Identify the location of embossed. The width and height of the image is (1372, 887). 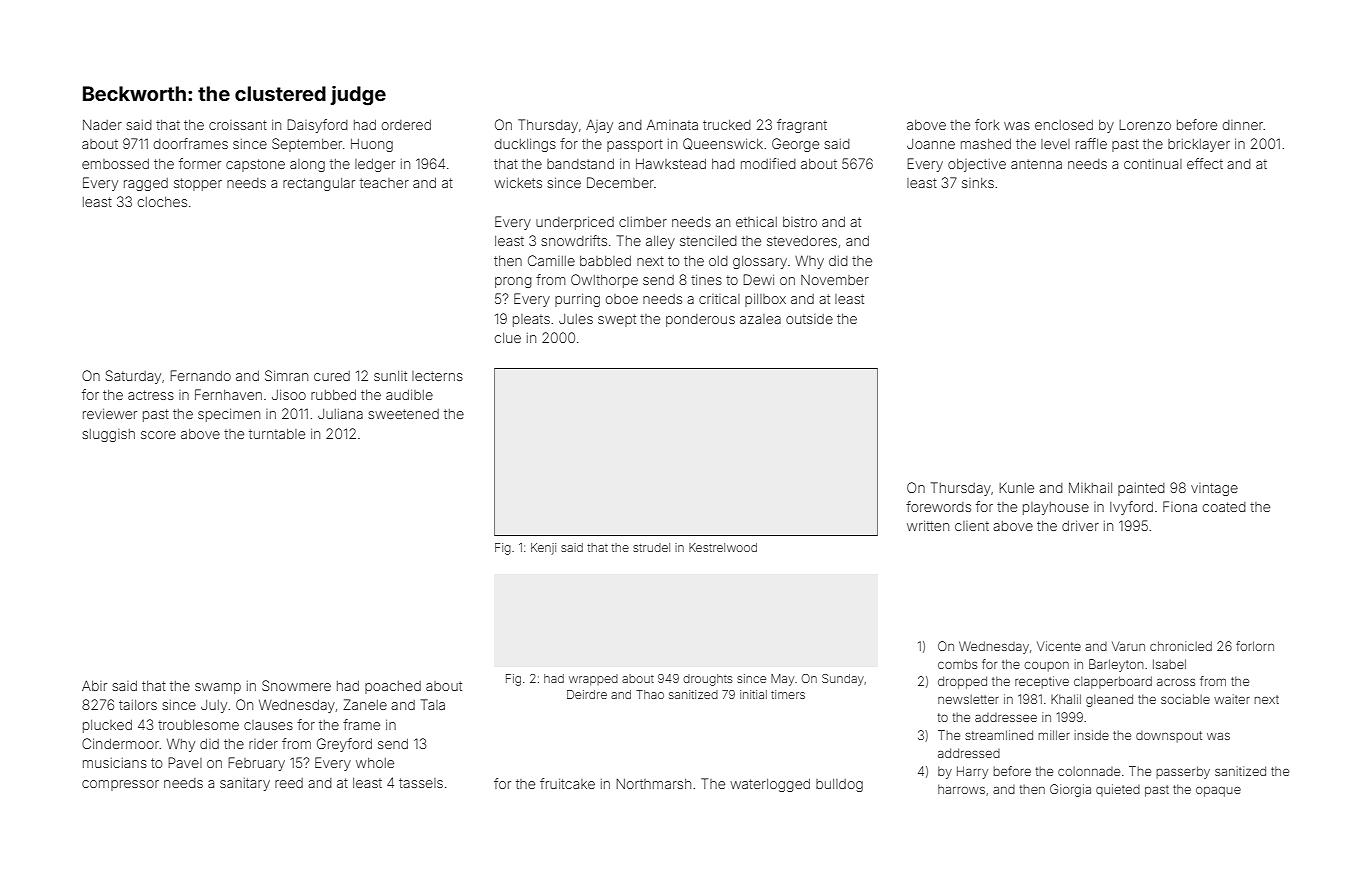
(115, 164).
